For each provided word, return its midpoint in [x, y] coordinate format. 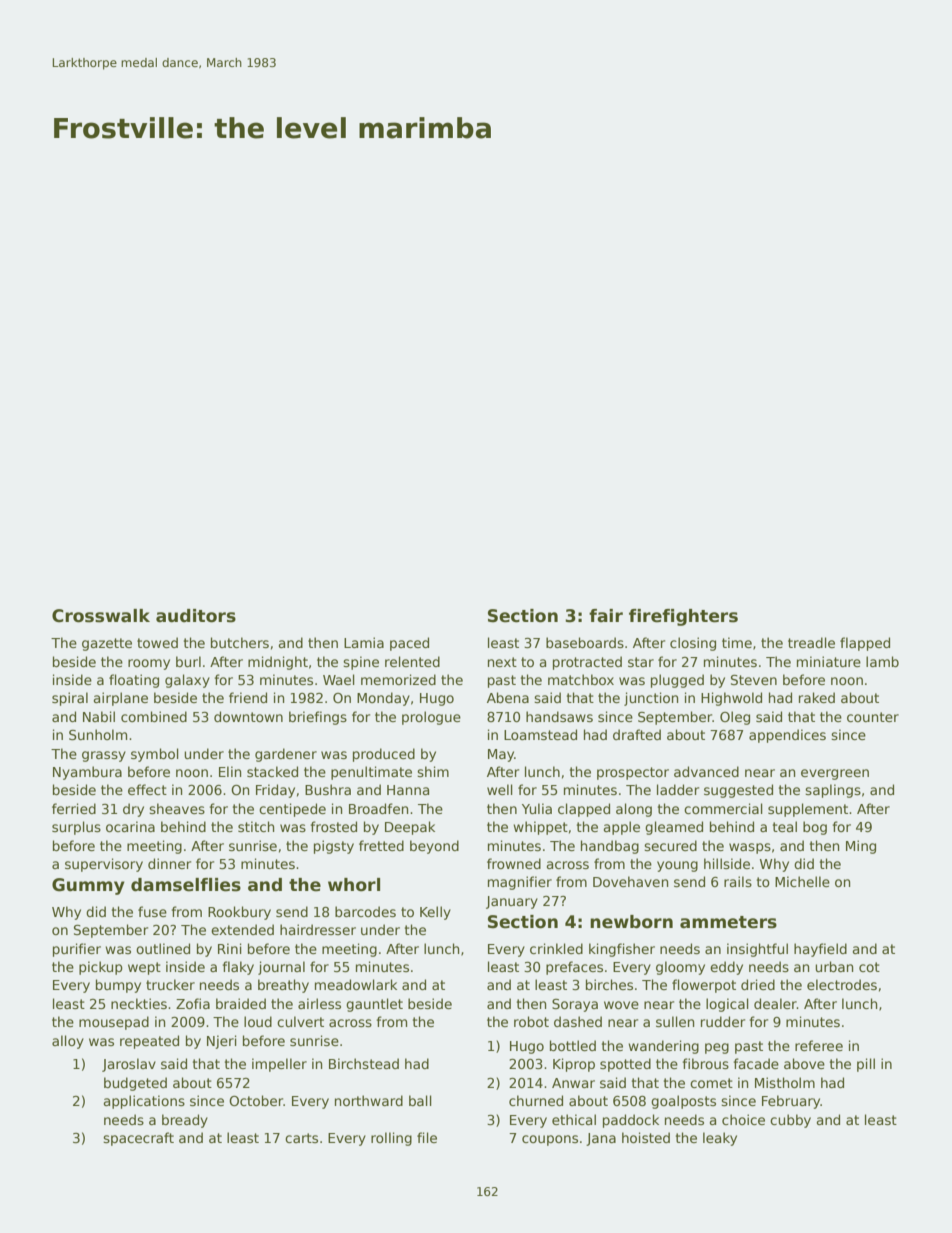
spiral [70, 699]
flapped [865, 644]
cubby [790, 1121]
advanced [706, 771]
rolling [391, 1139]
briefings [318, 718]
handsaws [559, 716]
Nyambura [87, 773]
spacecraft [138, 1139]
